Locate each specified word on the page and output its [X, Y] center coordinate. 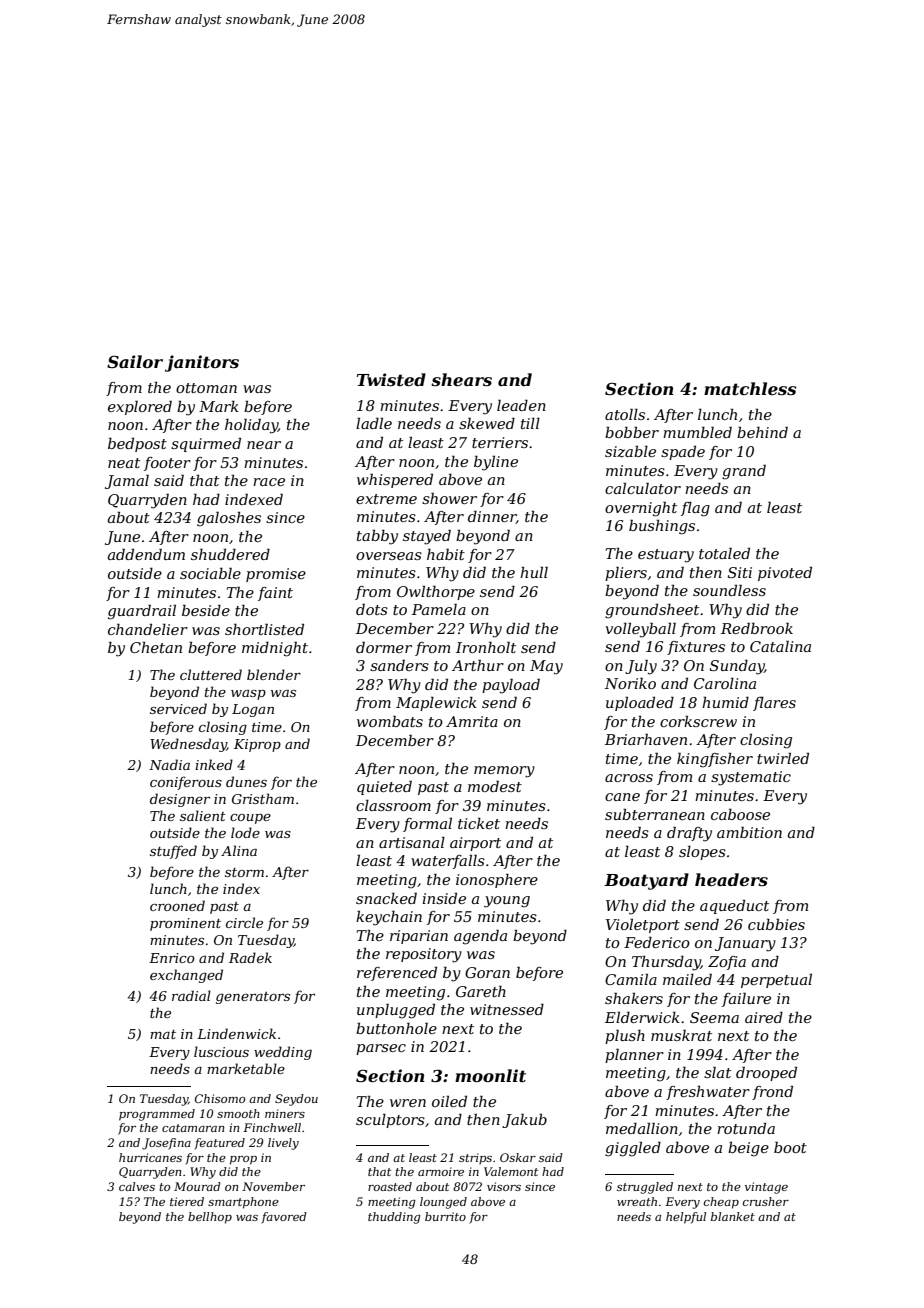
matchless [750, 388]
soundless [729, 590]
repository [424, 955]
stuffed [173, 852]
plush [625, 1036]
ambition [749, 832]
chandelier [148, 629]
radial [191, 995]
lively [283, 1144]
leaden [521, 405]
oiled [449, 1101]
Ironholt [486, 647]
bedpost [137, 445]
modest [495, 786]
